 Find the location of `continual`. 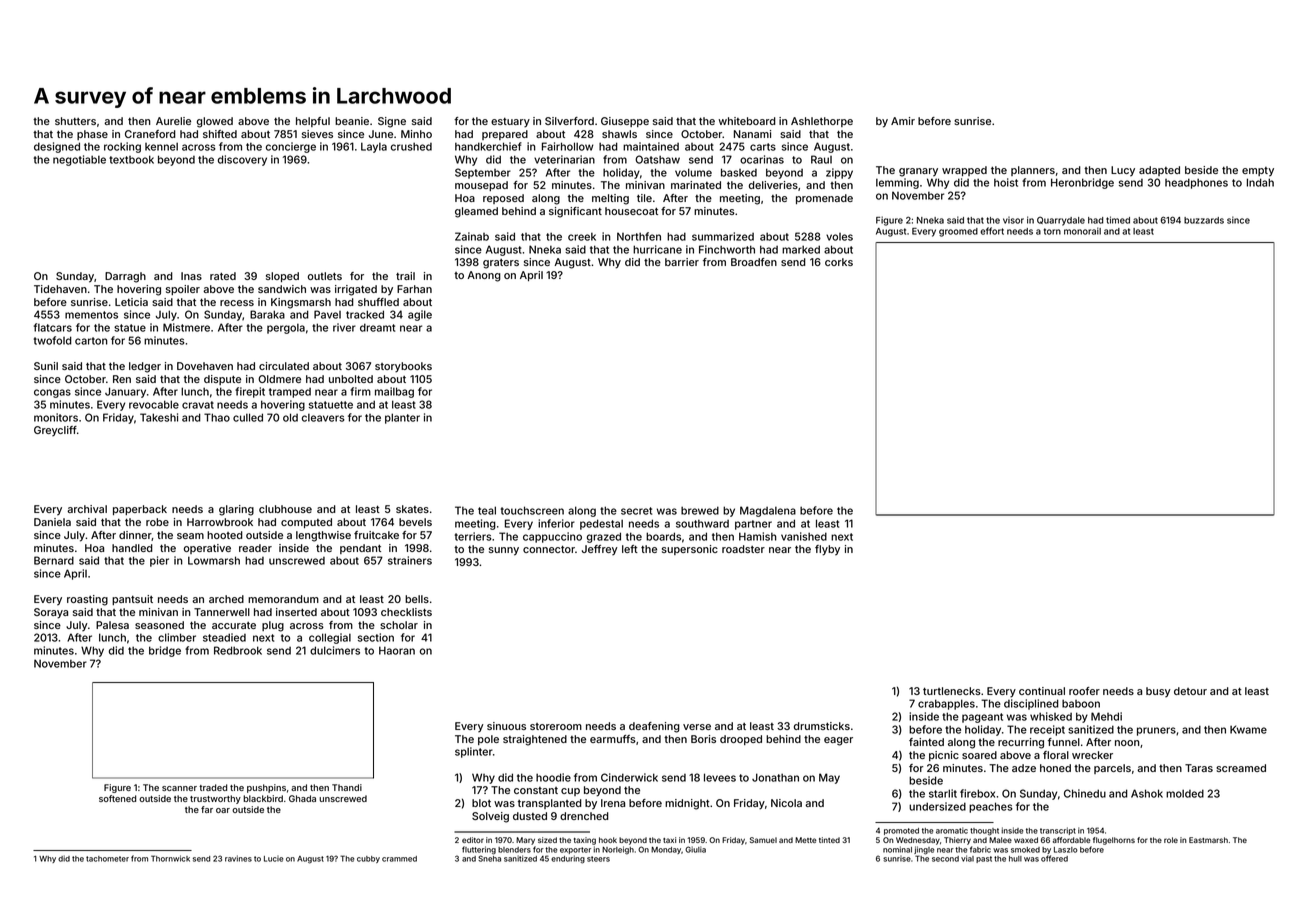

continual is located at coordinates (1042, 691).
